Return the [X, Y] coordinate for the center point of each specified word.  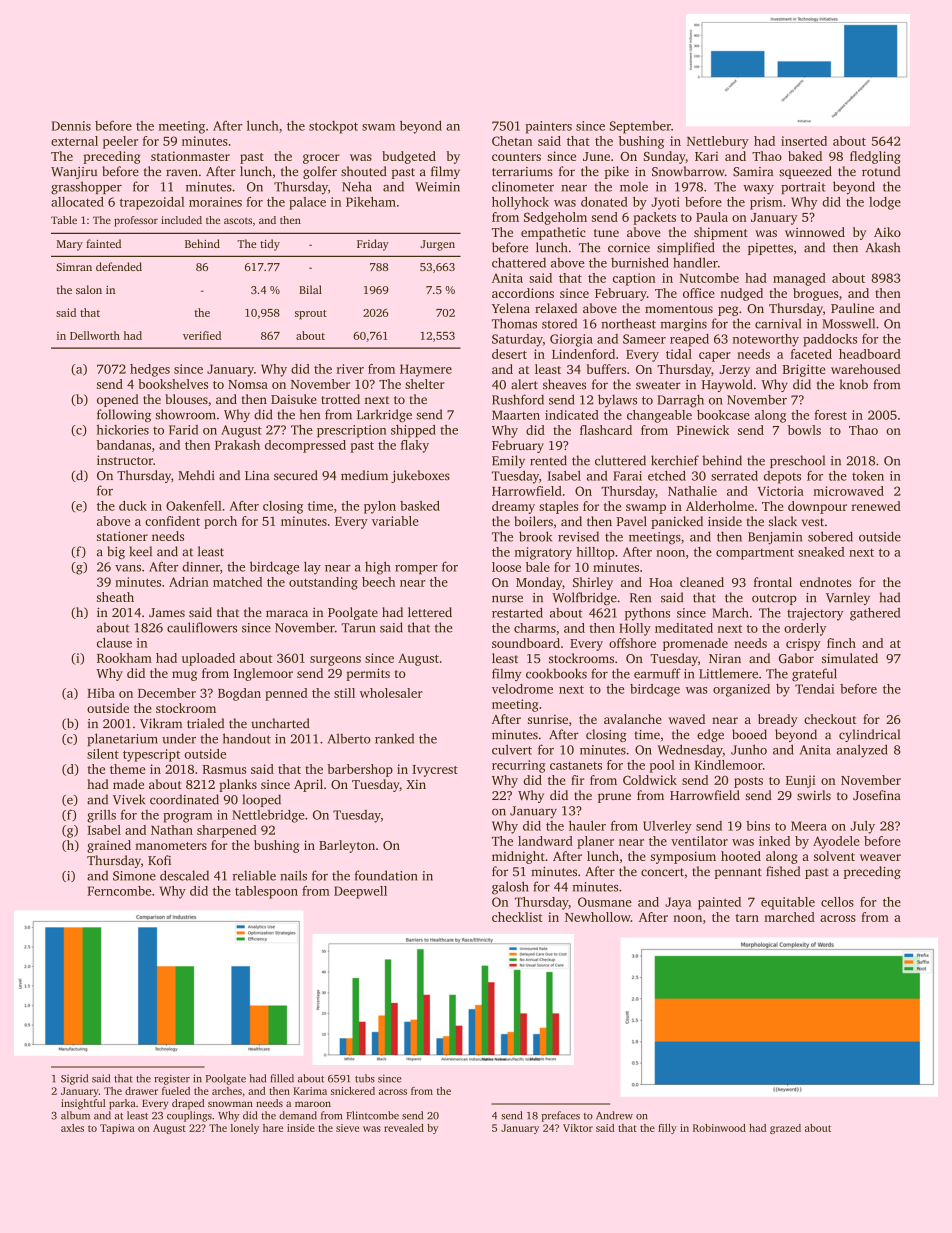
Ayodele [836, 842]
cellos [837, 902]
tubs [365, 1078]
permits [368, 674]
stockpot [333, 127]
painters [548, 127]
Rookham [124, 658]
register [172, 1079]
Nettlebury [718, 142]
